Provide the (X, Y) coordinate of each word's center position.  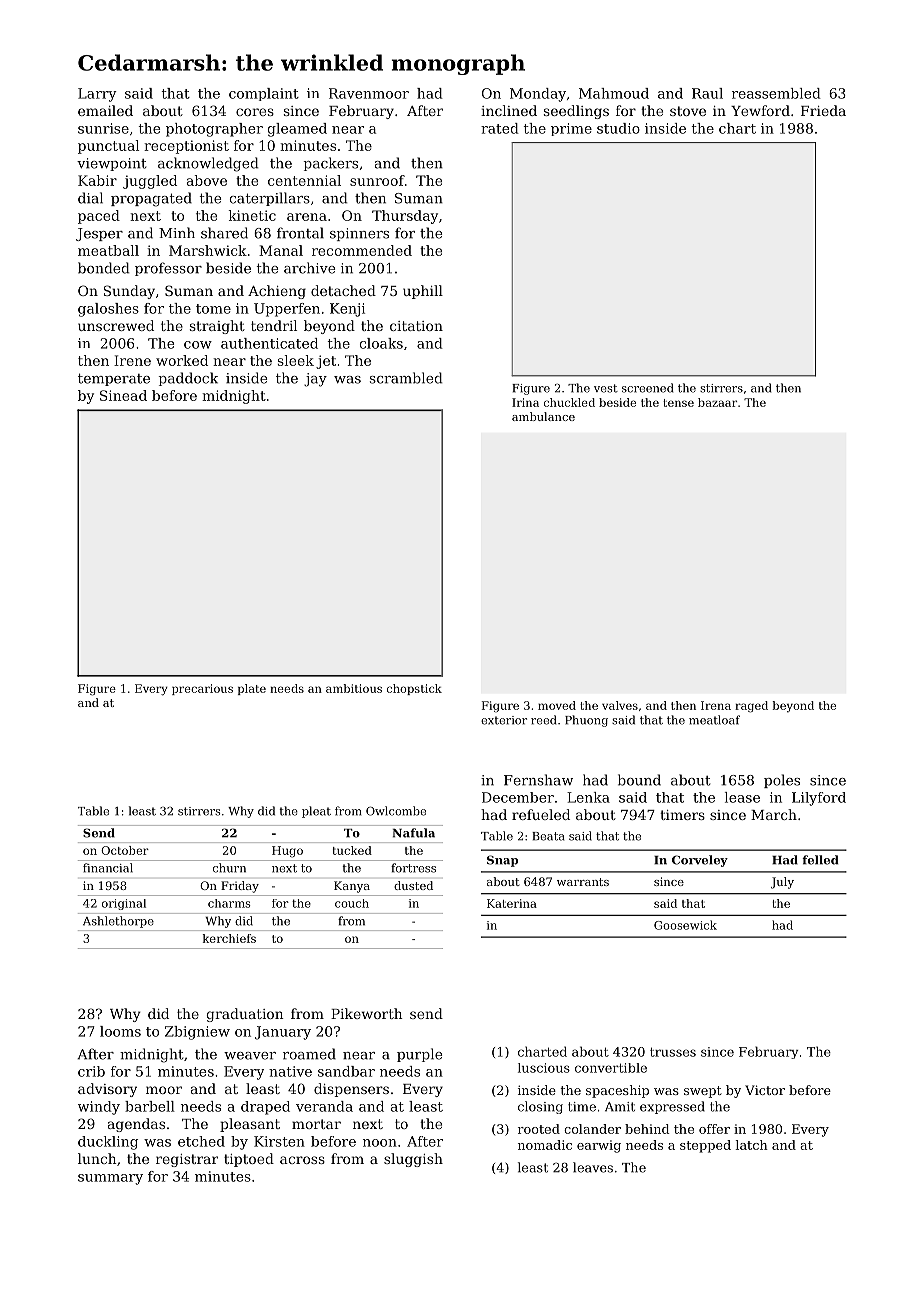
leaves (593, 1167)
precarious (202, 689)
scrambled (406, 378)
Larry (97, 95)
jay (315, 380)
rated (500, 128)
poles (782, 781)
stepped (705, 1146)
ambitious (354, 688)
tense (678, 403)
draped (265, 1108)
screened (648, 388)
